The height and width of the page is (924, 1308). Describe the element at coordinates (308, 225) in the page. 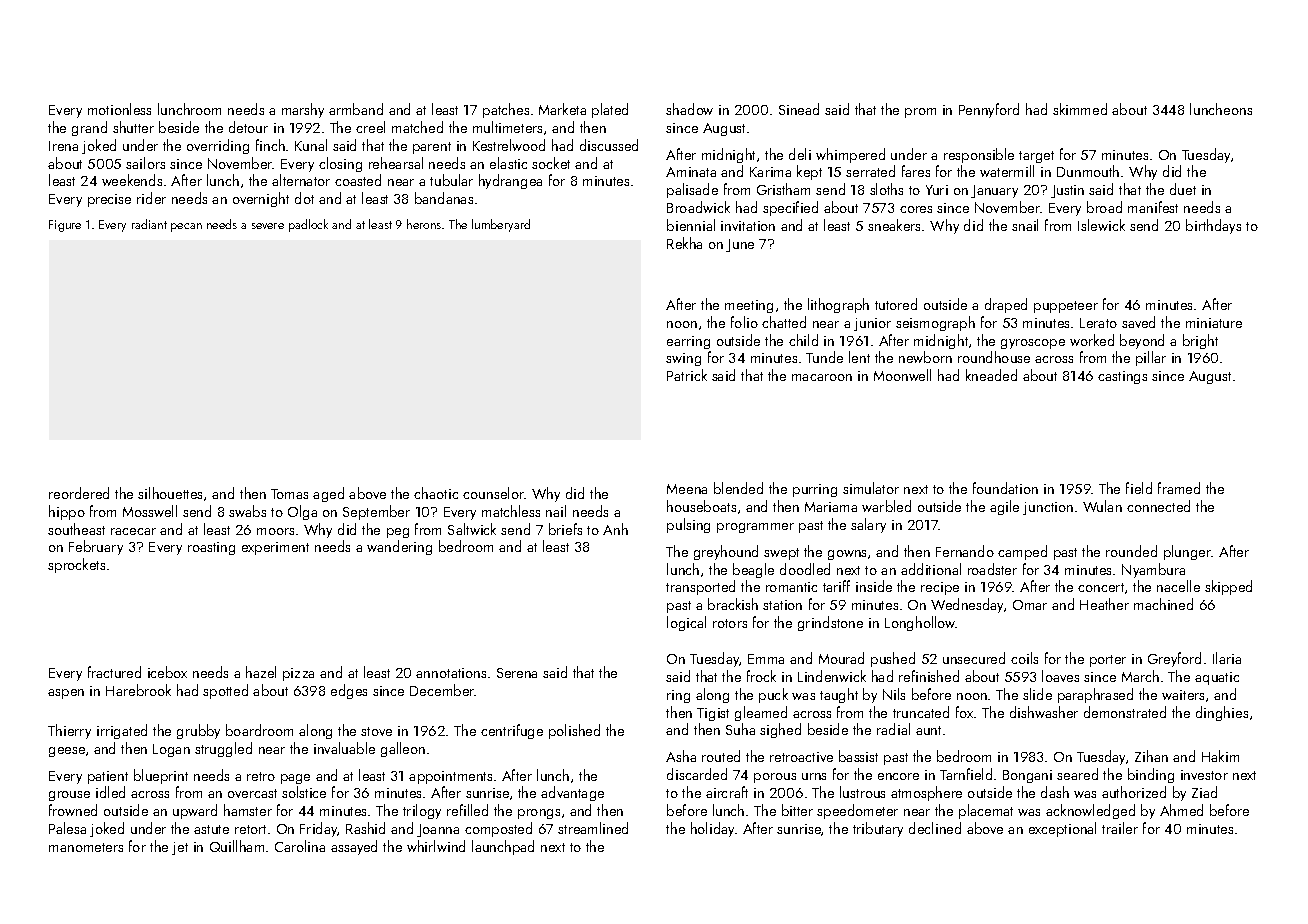

I see `padlock` at that location.
